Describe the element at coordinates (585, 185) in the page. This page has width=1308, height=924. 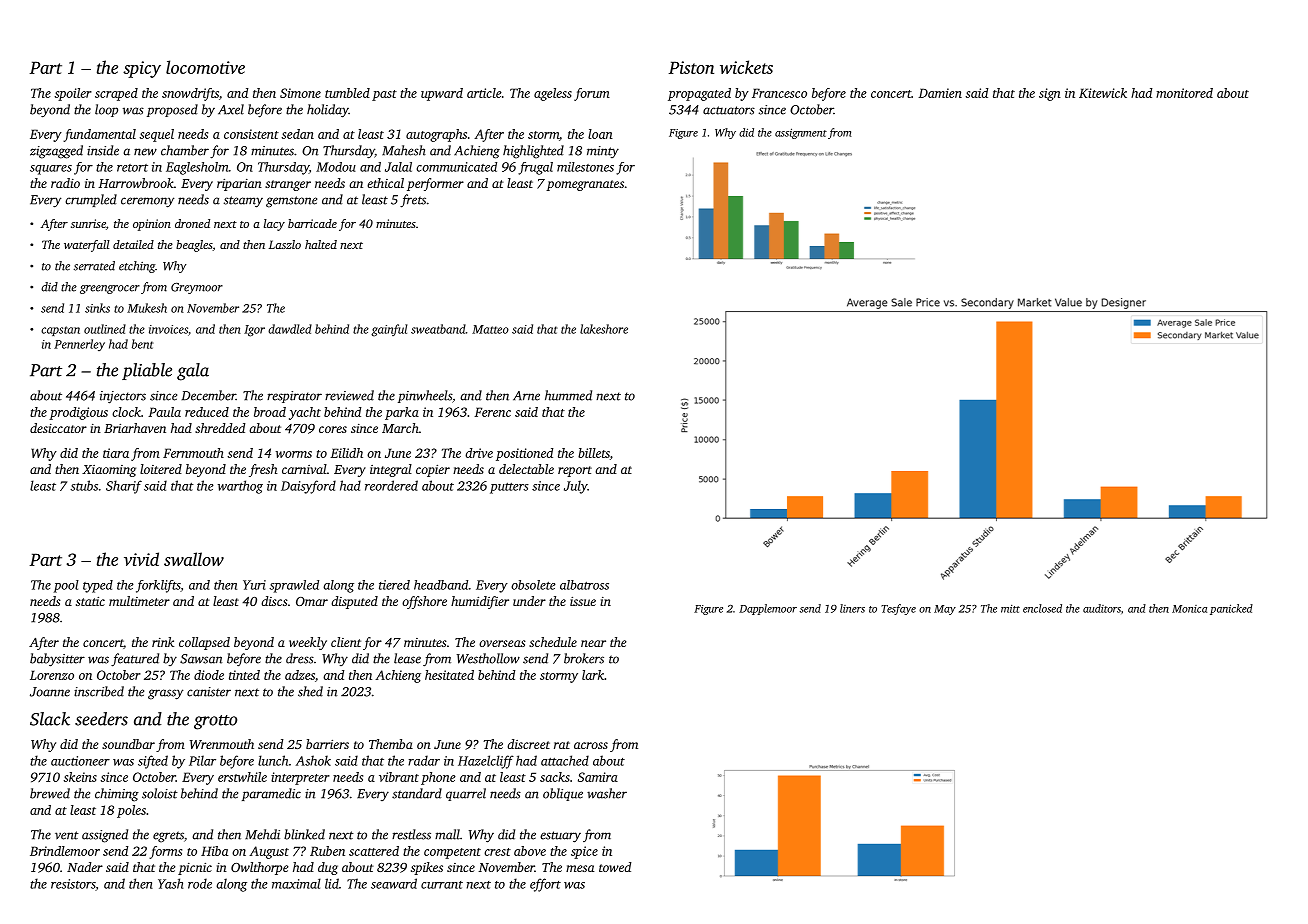
I see `pomegranates` at that location.
